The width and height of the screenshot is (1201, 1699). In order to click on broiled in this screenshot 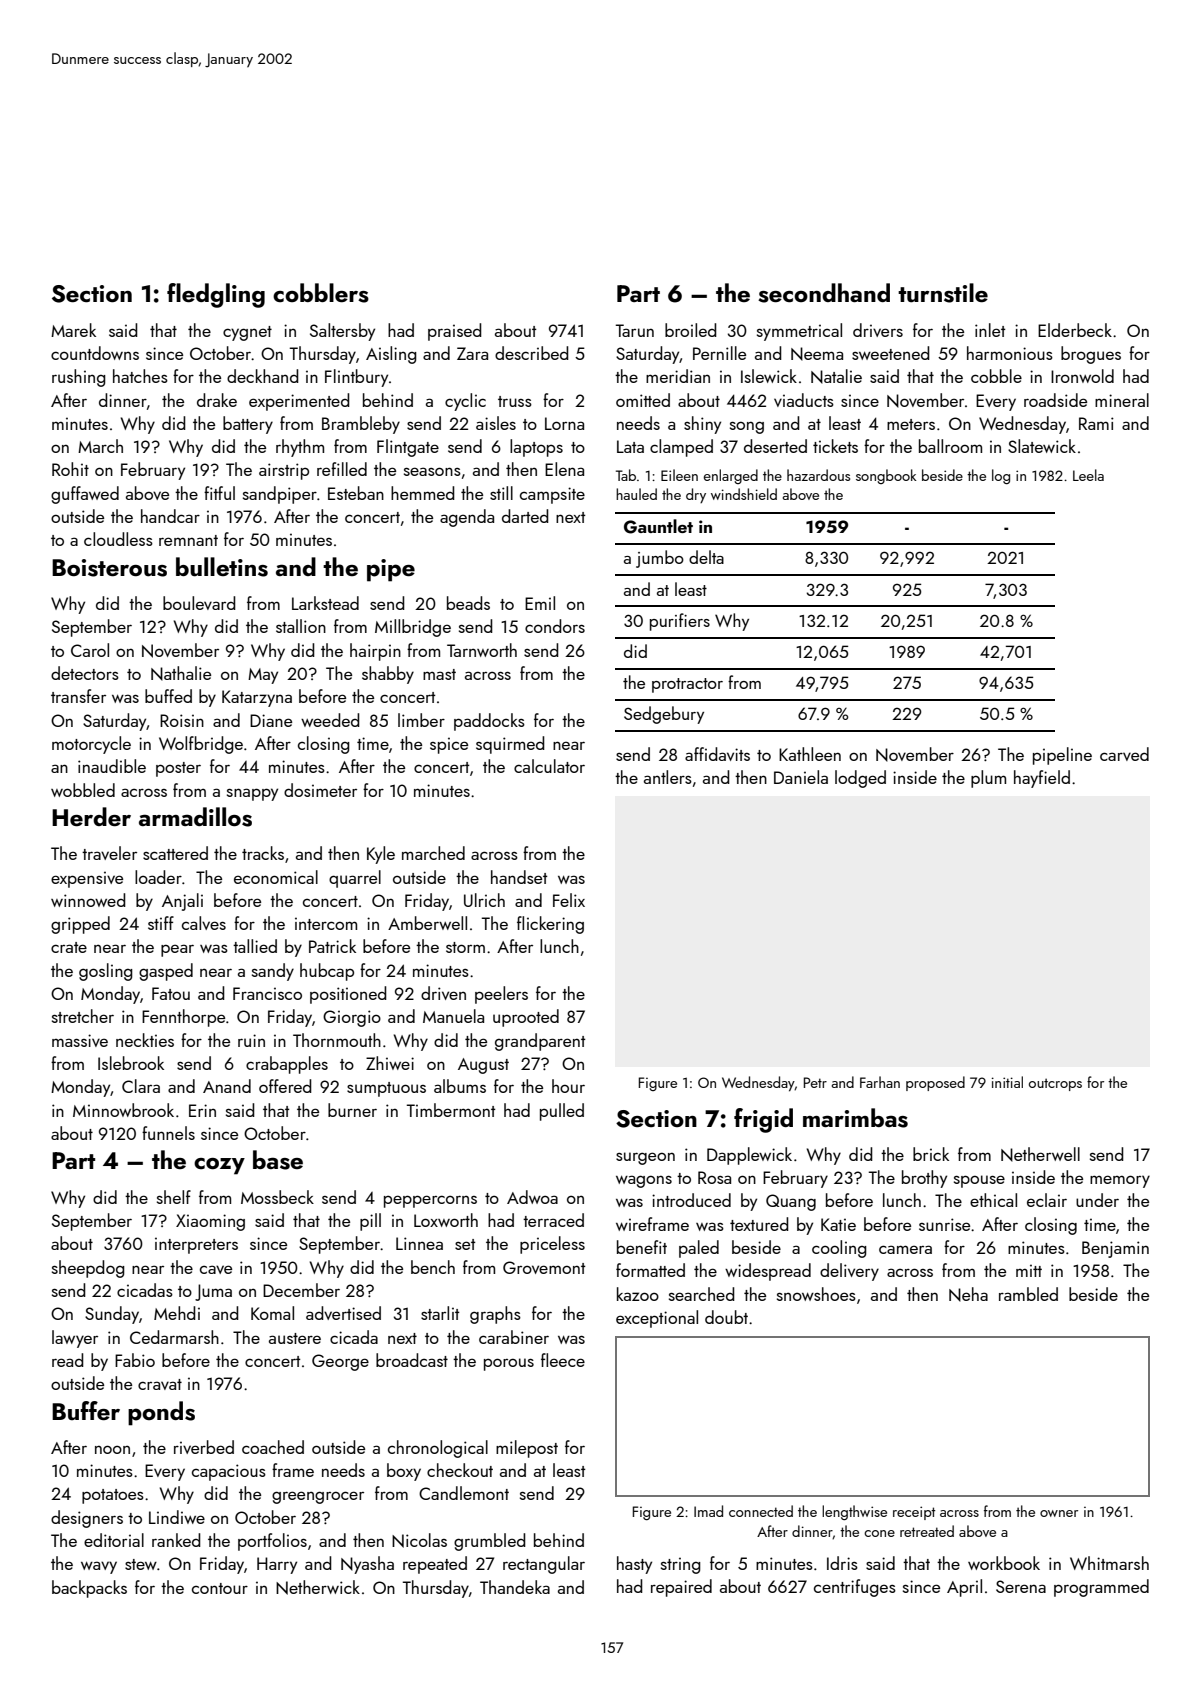, I will do `click(691, 330)`.
